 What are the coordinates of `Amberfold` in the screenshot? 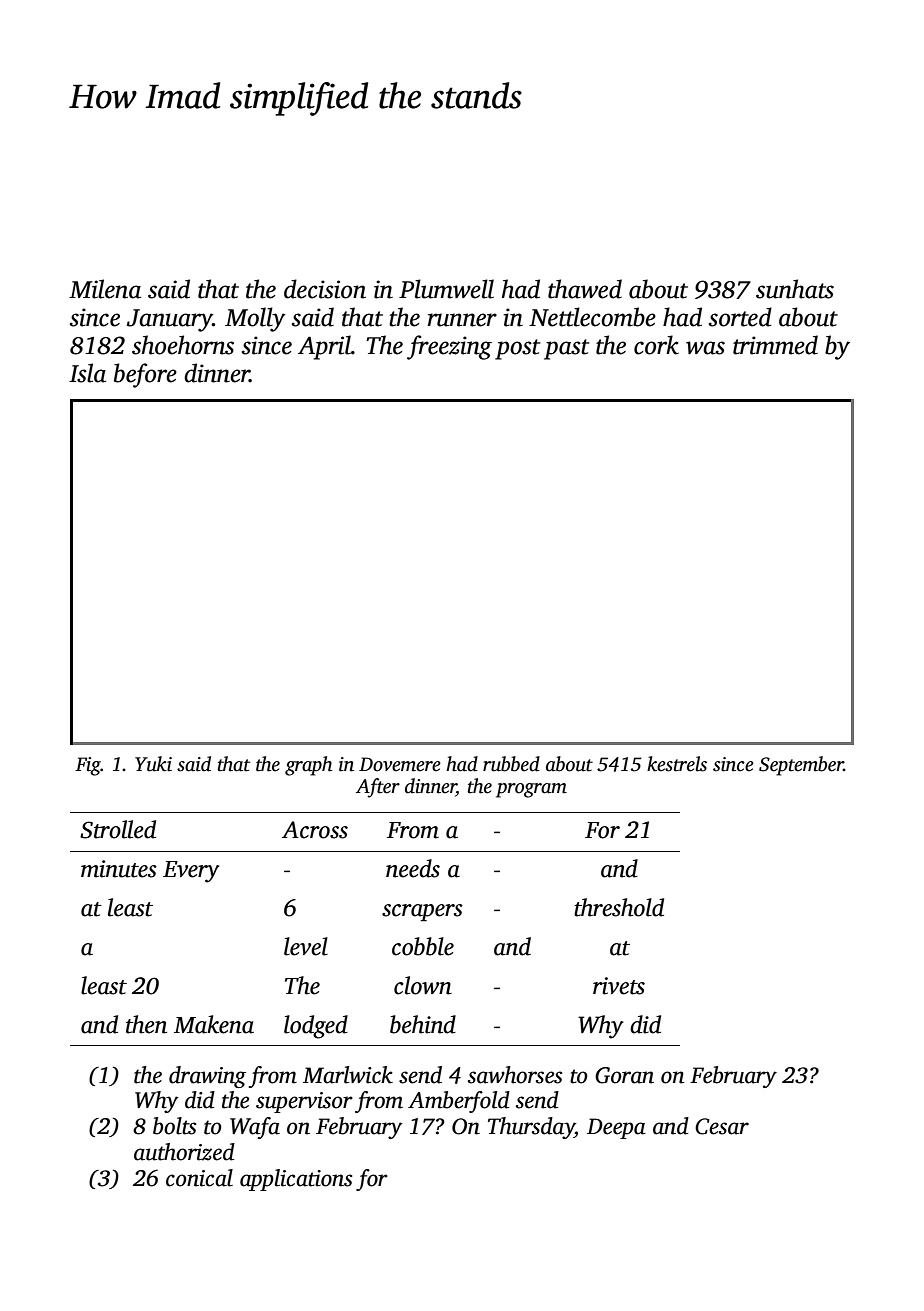 It's located at (459, 1102).
